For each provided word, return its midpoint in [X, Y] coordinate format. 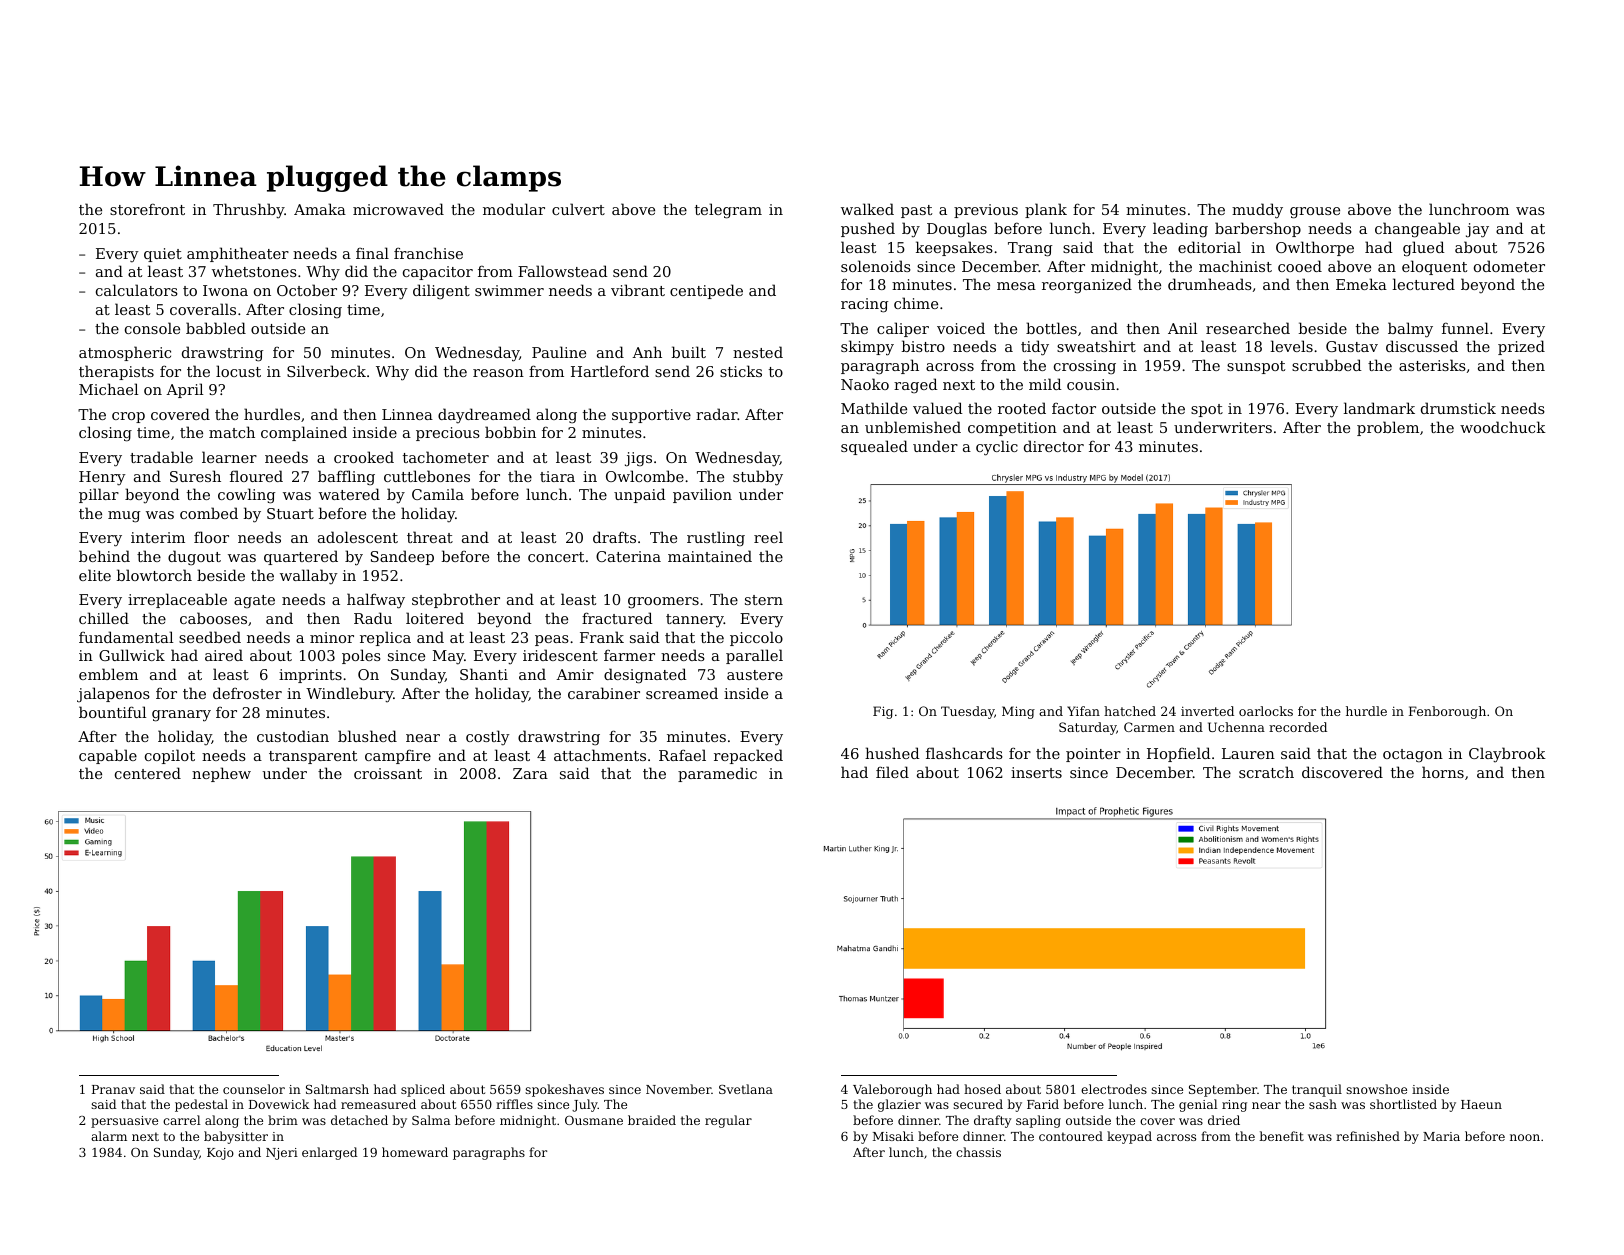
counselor [254, 1089]
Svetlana [746, 1089]
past [916, 211]
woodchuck [1503, 427]
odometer [1509, 266]
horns [1443, 772]
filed [892, 772]
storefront [147, 209]
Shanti [484, 674]
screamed [682, 693]
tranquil [1317, 1090]
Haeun [1481, 1104]
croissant [388, 773]
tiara [557, 476]
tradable [161, 457]
